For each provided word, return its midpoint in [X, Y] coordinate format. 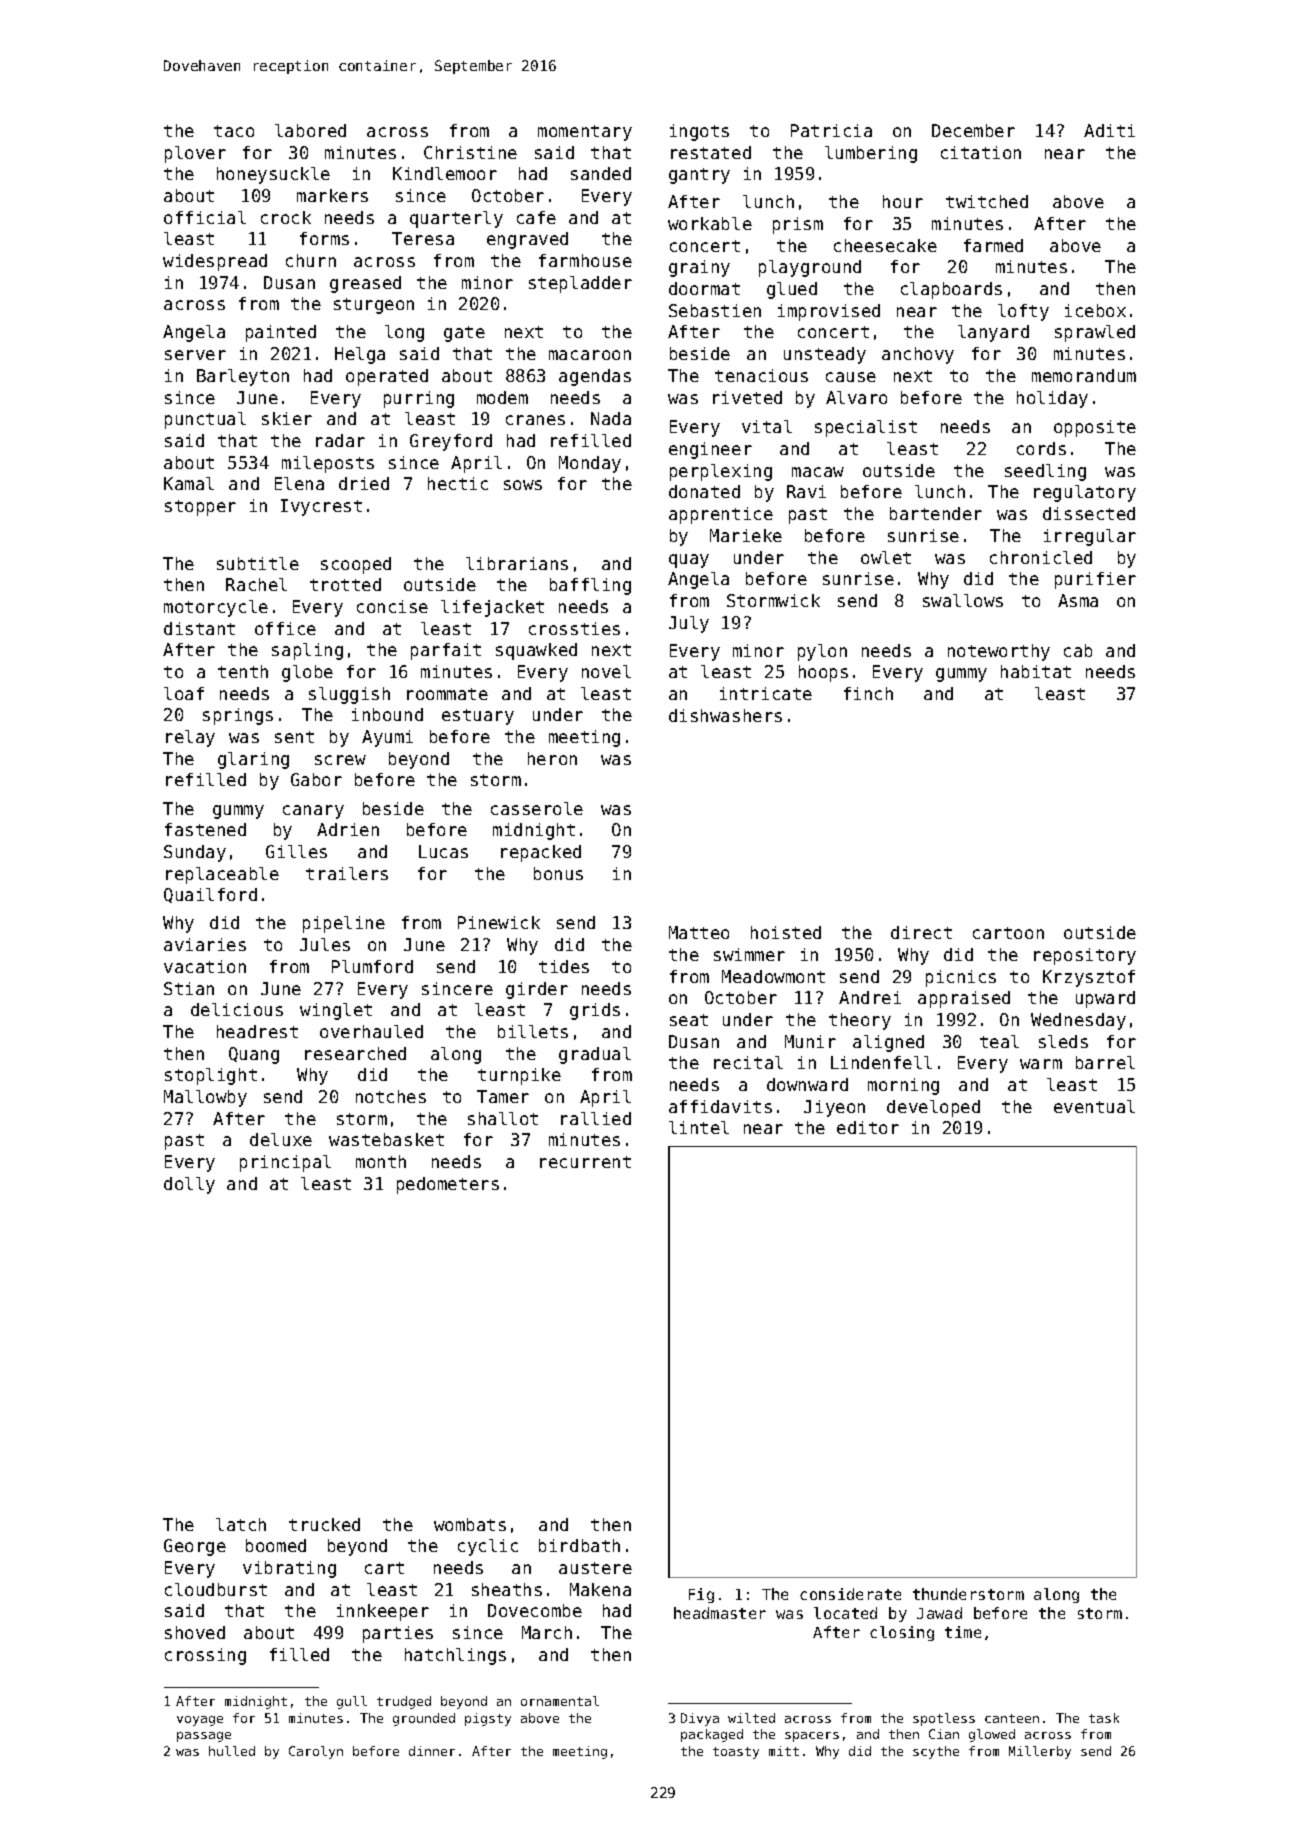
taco [234, 131]
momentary [585, 133]
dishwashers [725, 715]
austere [595, 1568]
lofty [1023, 312]
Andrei [870, 997]
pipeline [344, 924]
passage [204, 1737]
